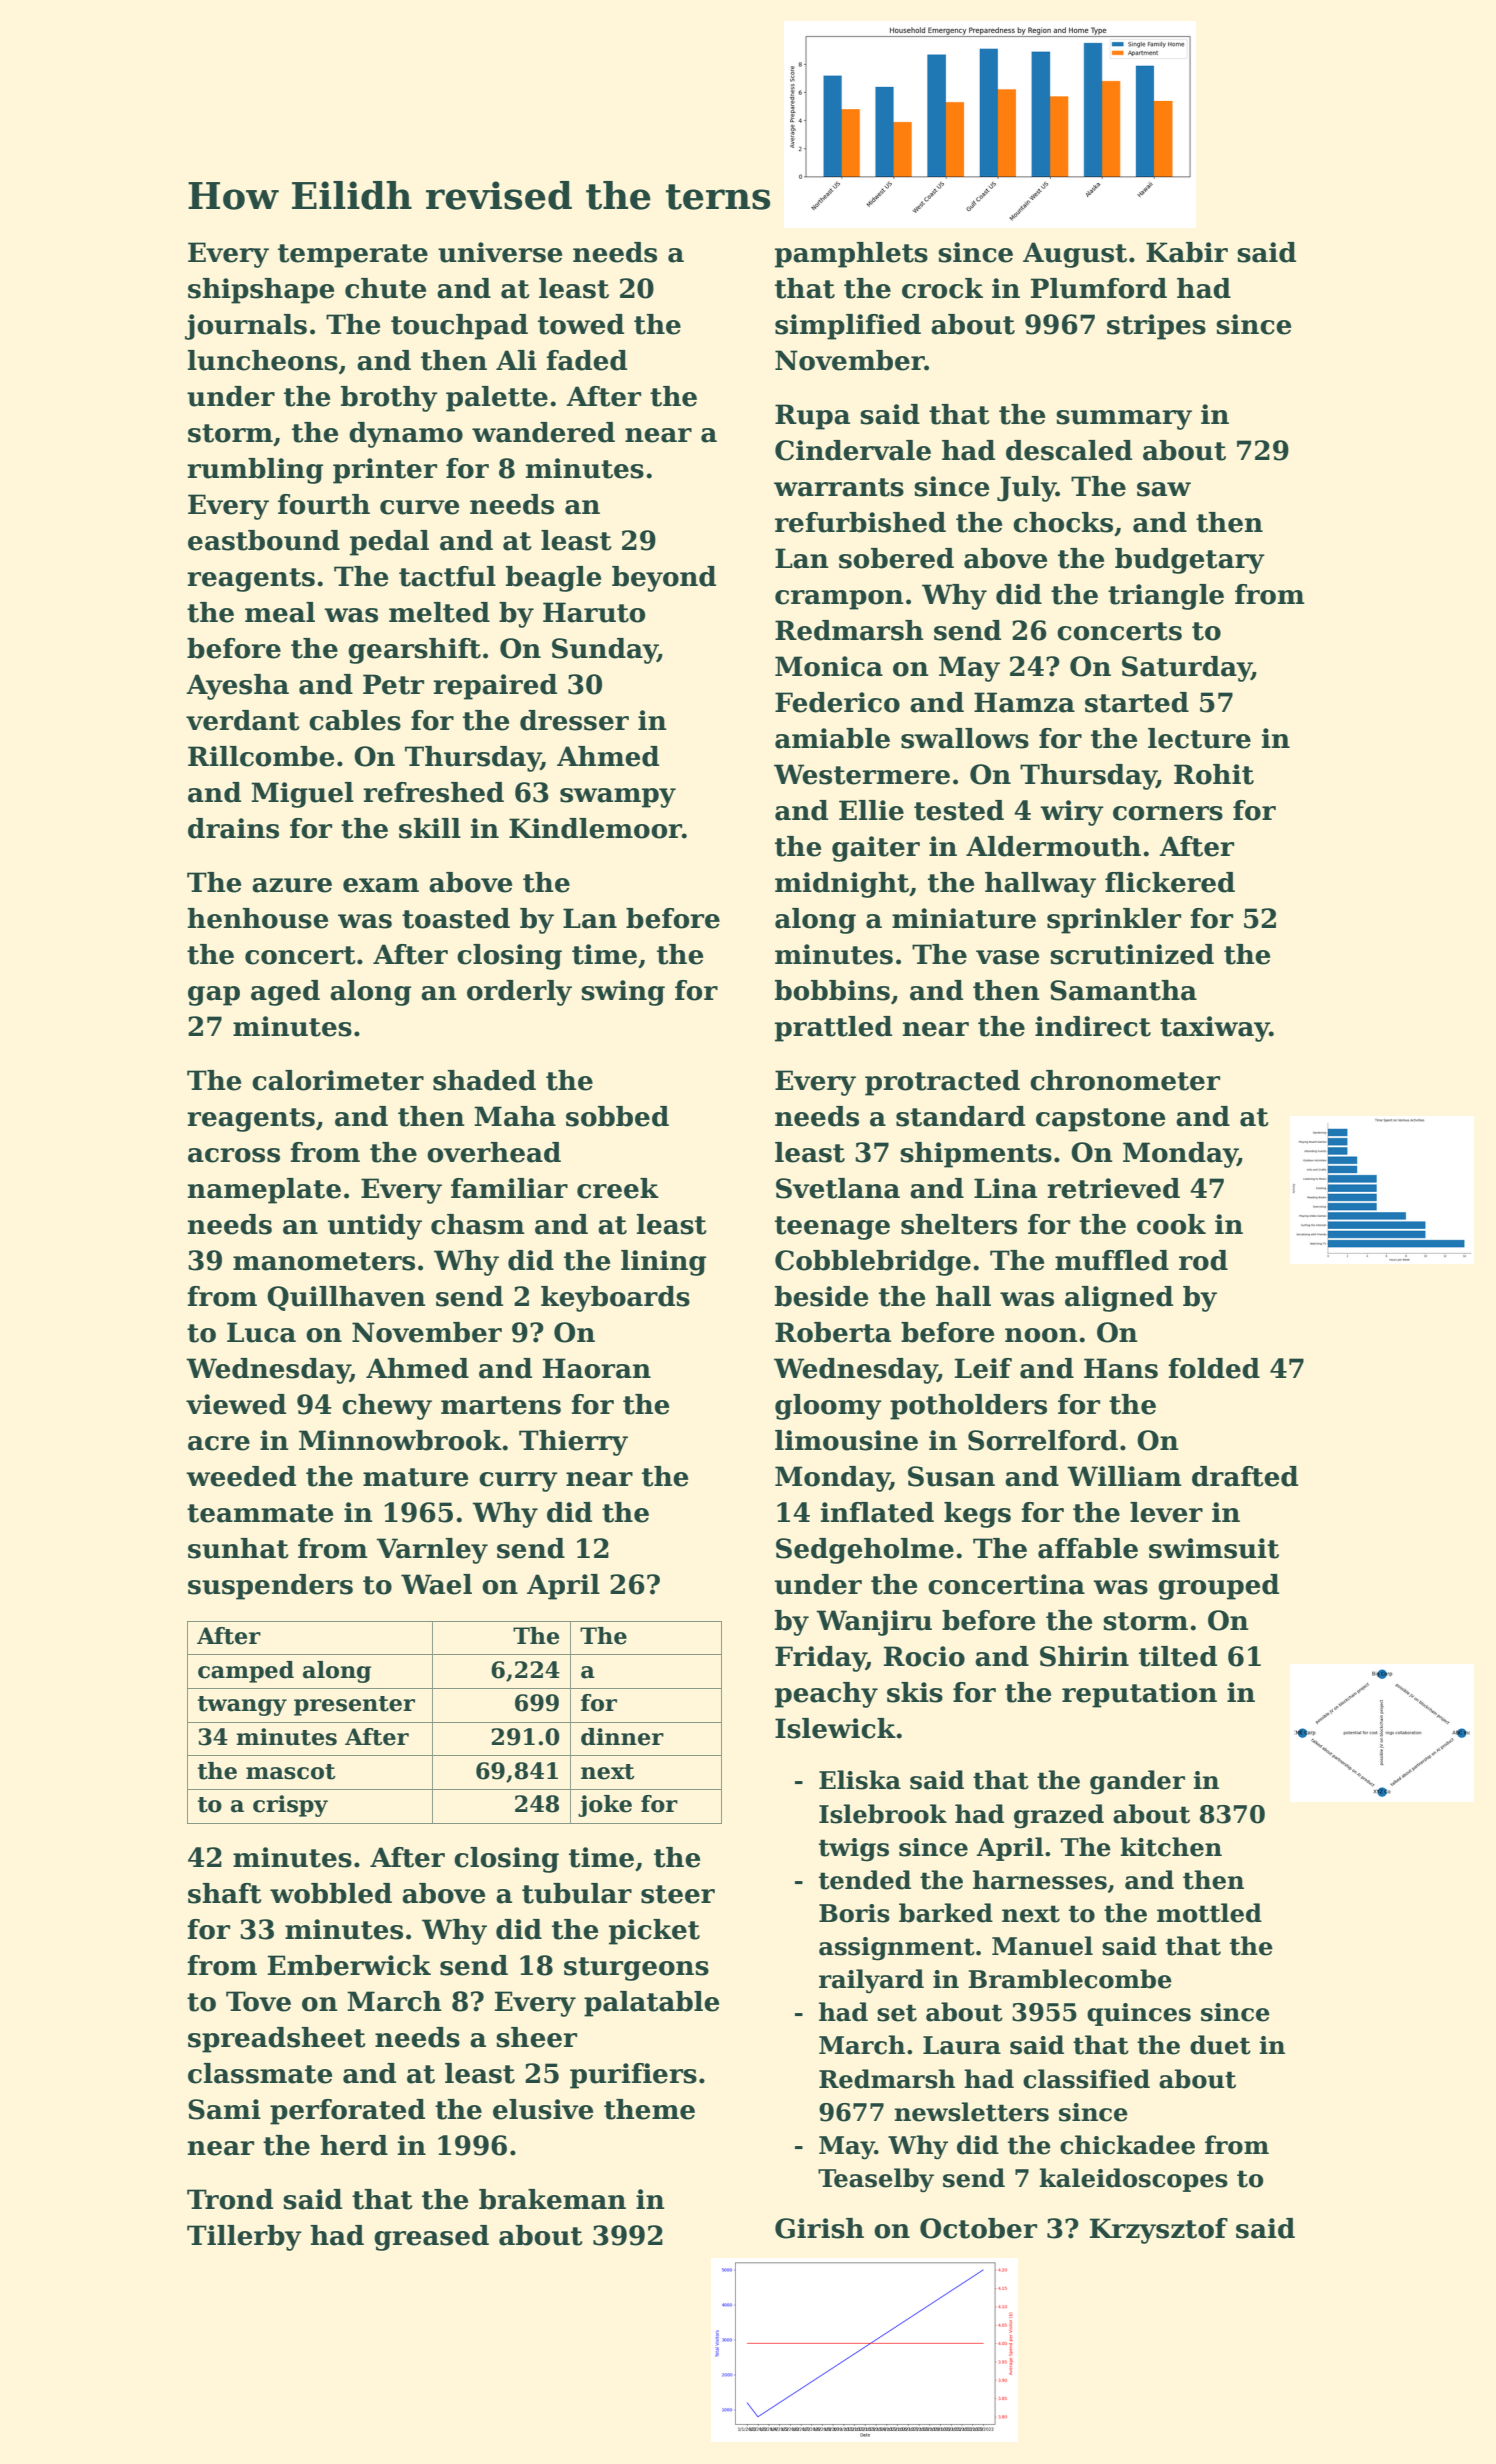  Describe the element at coordinates (290, 1806) in the screenshot. I see `crispy` at that location.
